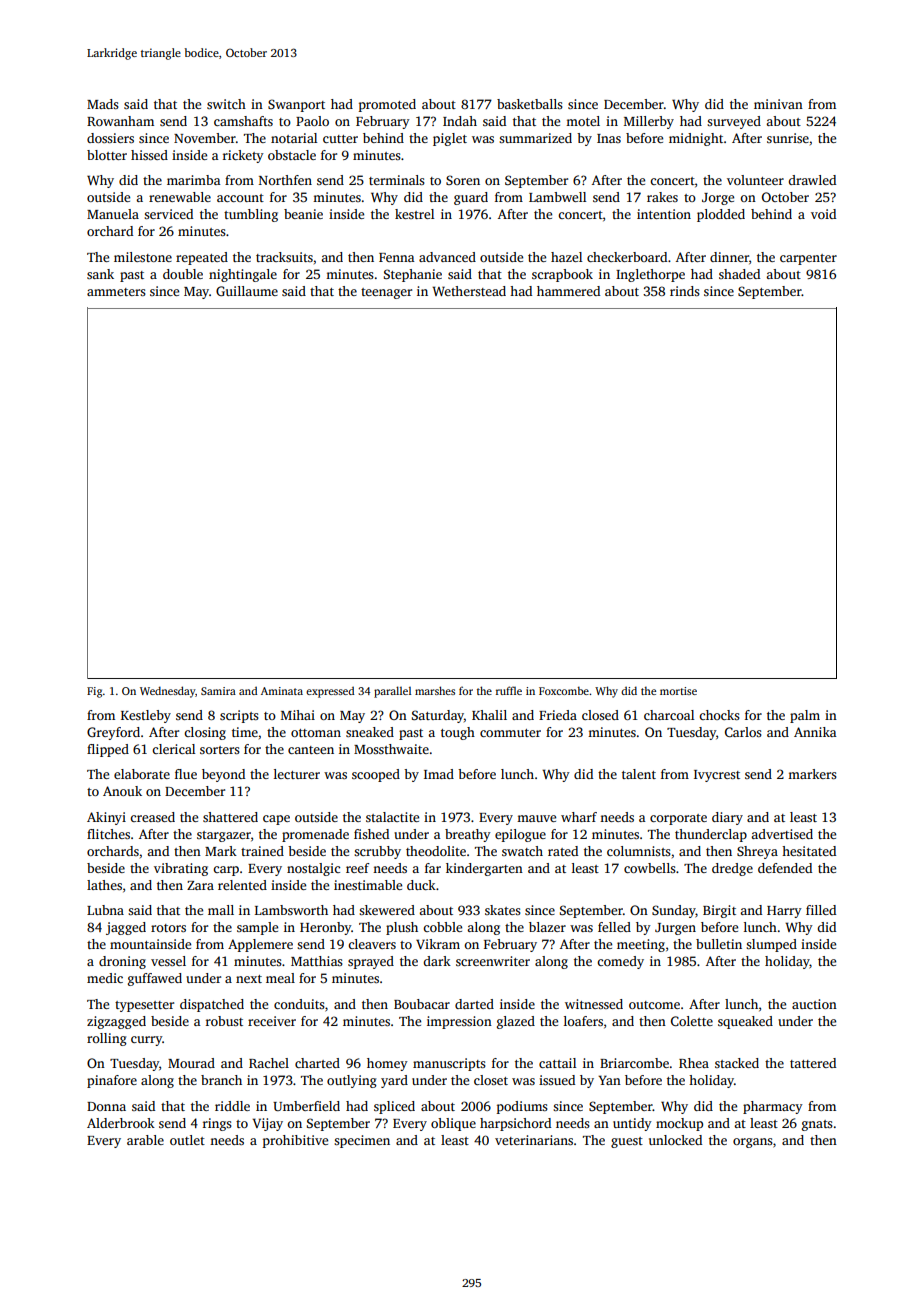  I want to click on ruffle, so click(509, 690).
